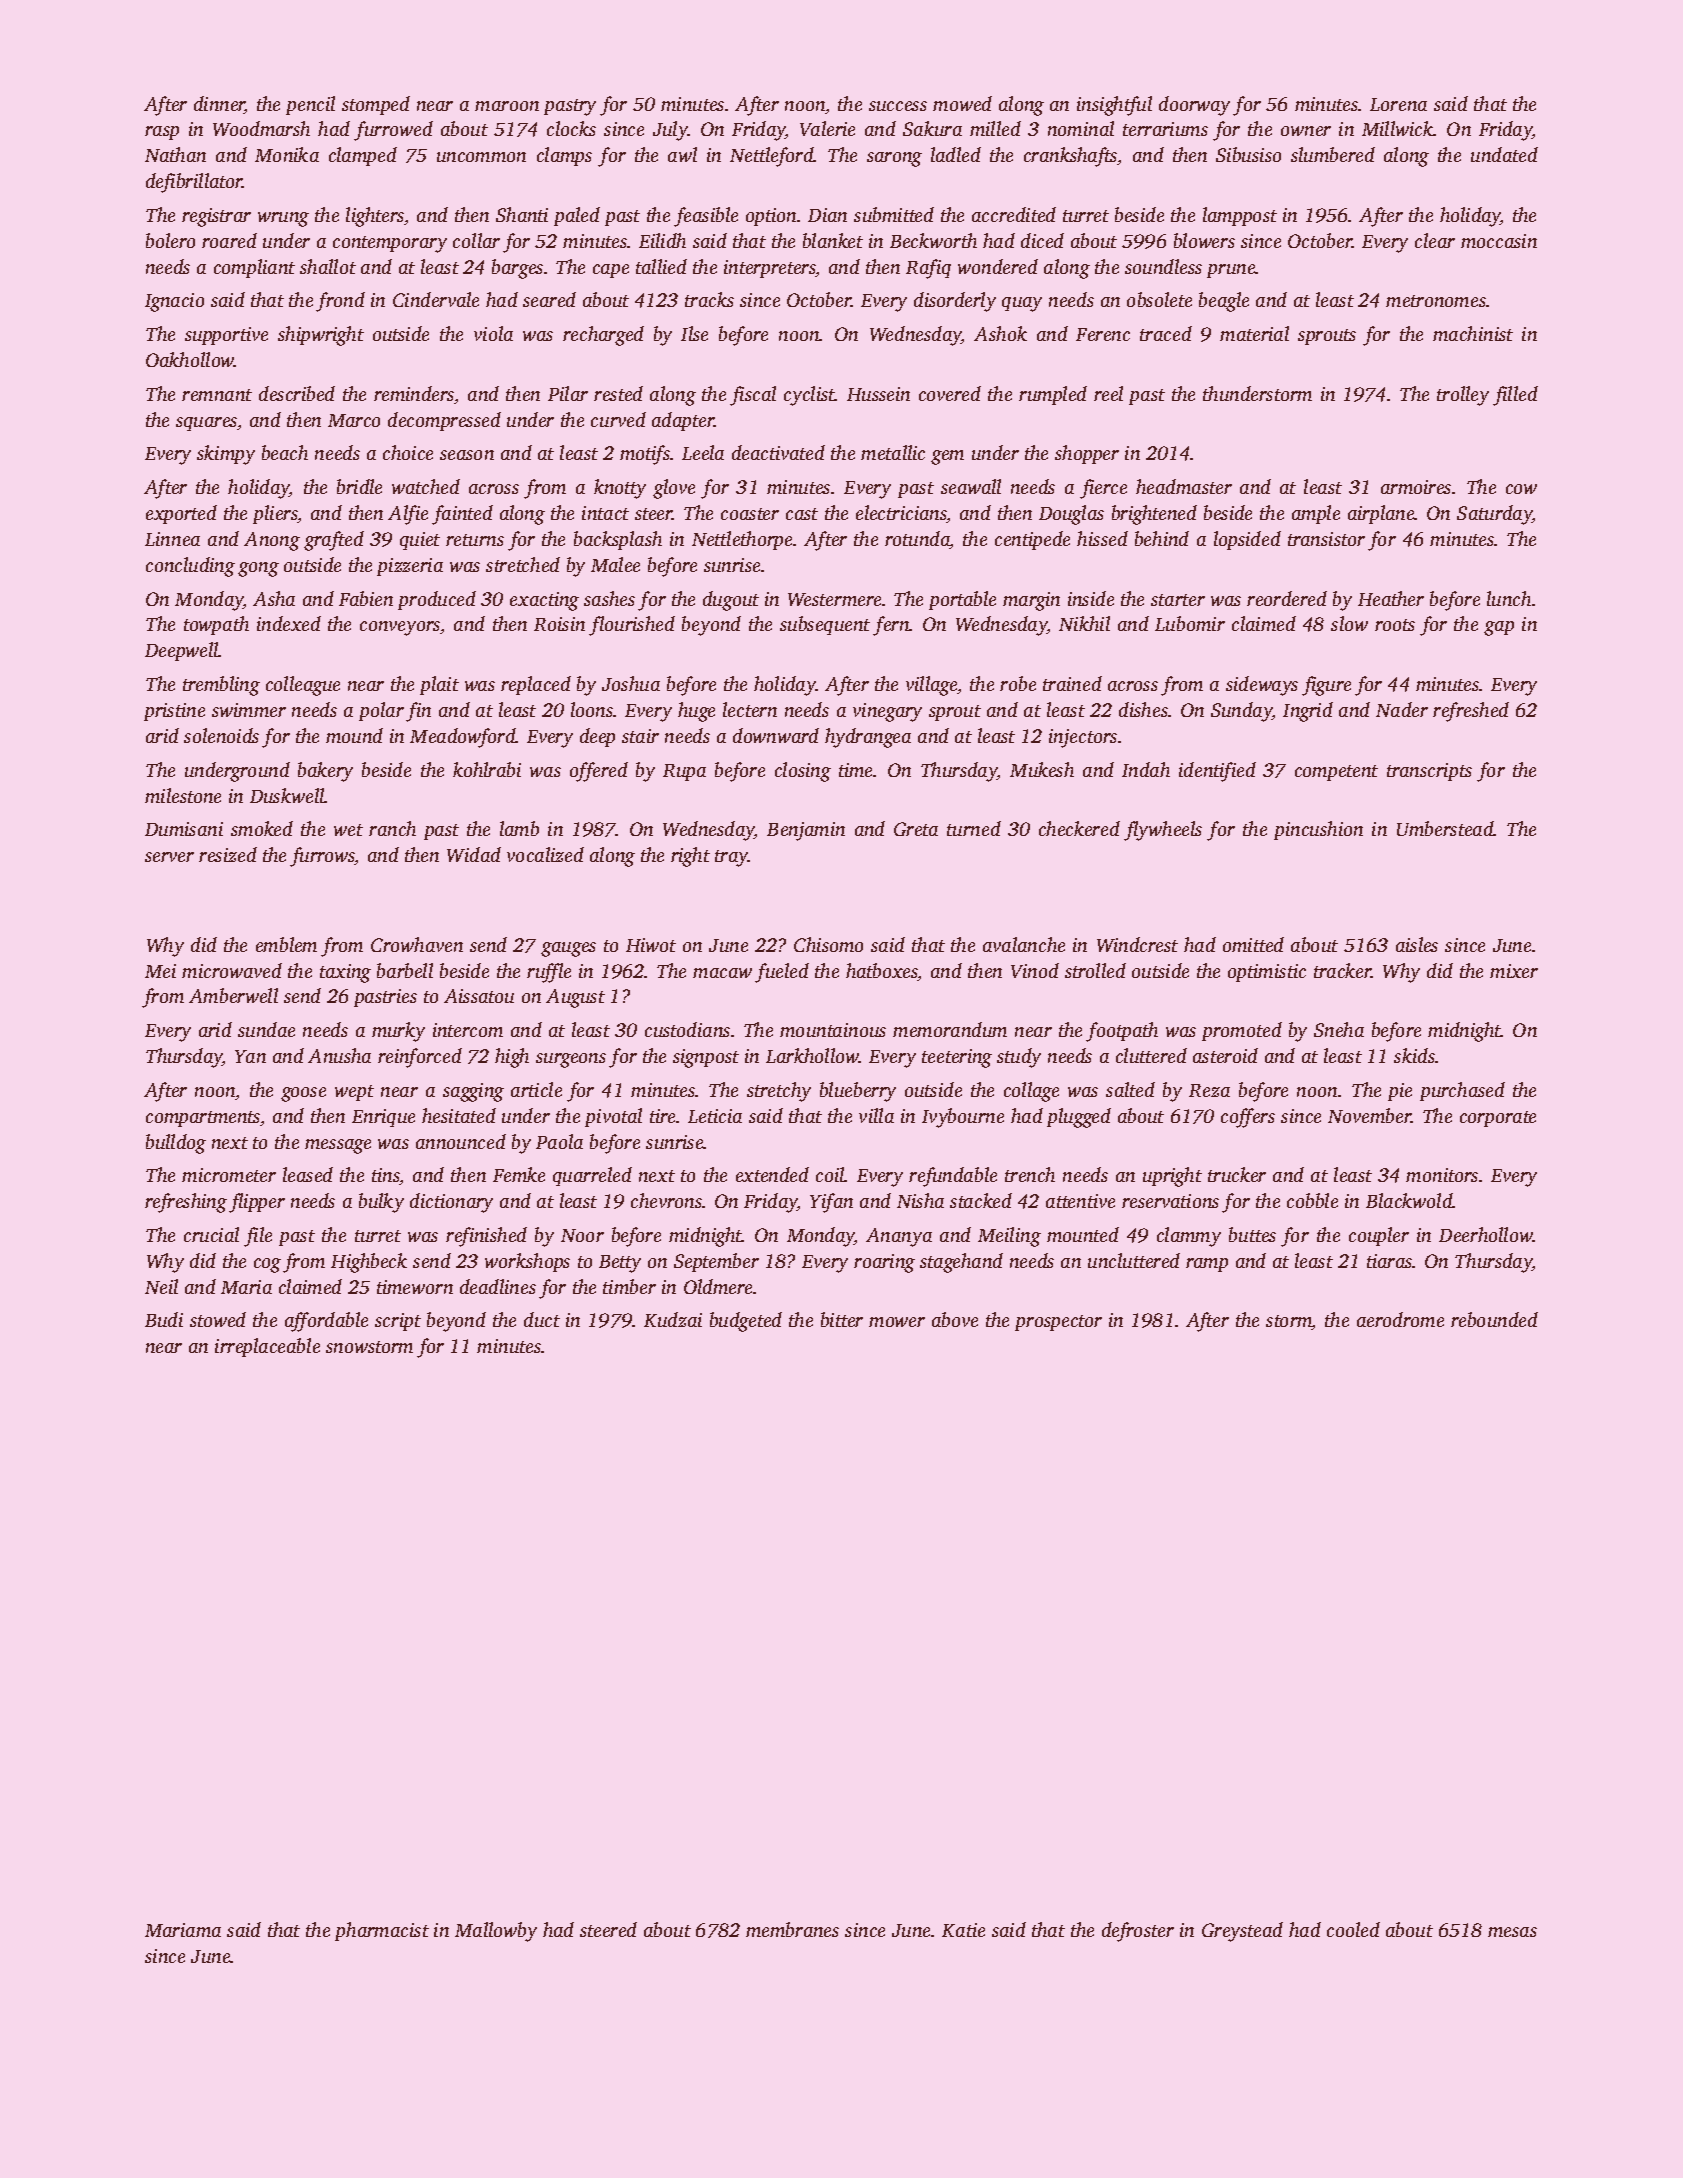 This screenshot has width=1683, height=2178. Describe the element at coordinates (1018, 683) in the screenshot. I see `robe` at that location.
